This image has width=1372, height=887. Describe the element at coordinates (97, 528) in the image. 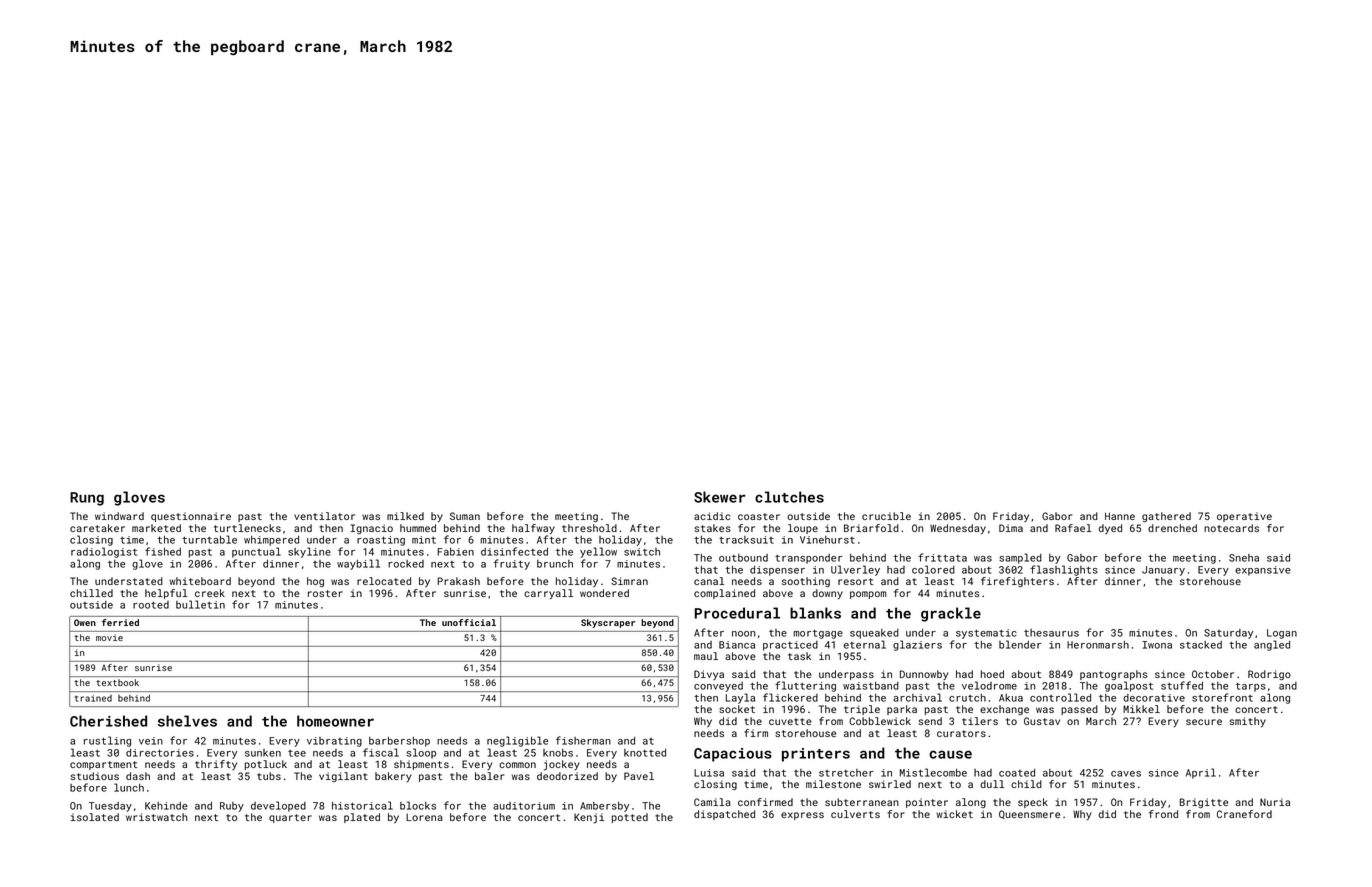

I see `caretaker` at that location.
